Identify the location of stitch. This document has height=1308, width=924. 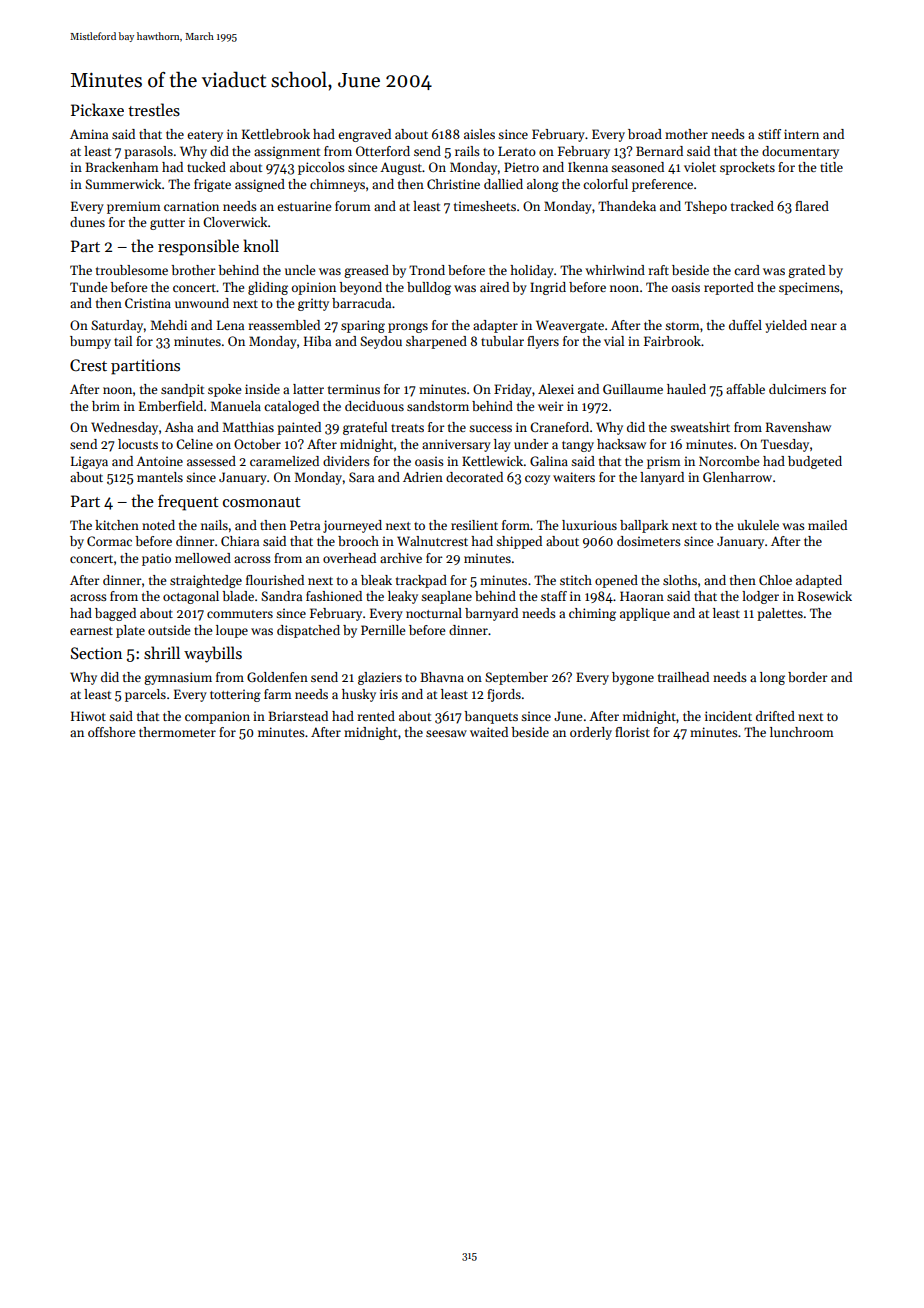
(576, 580).
